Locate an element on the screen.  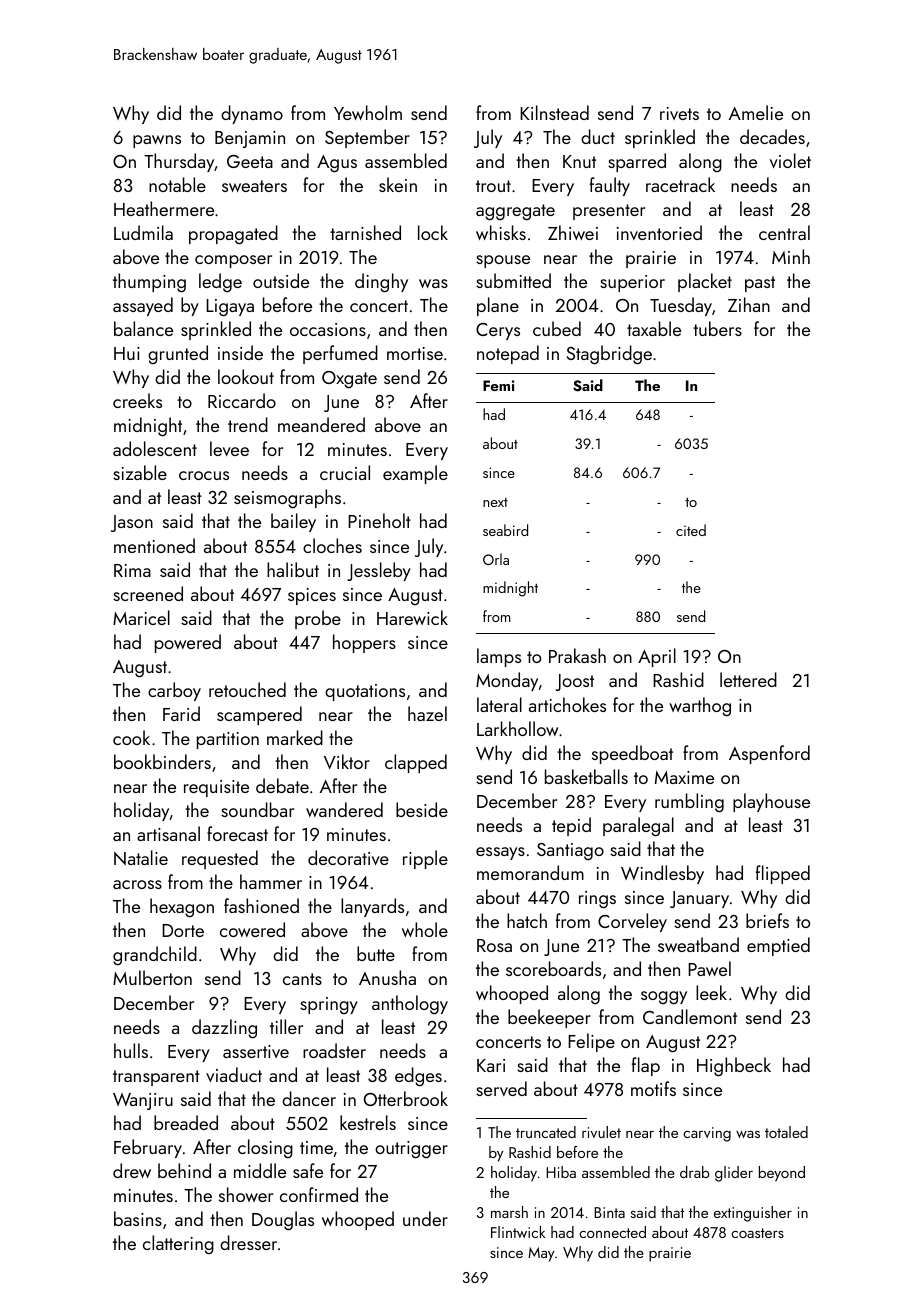
Kilnstead is located at coordinates (554, 112).
